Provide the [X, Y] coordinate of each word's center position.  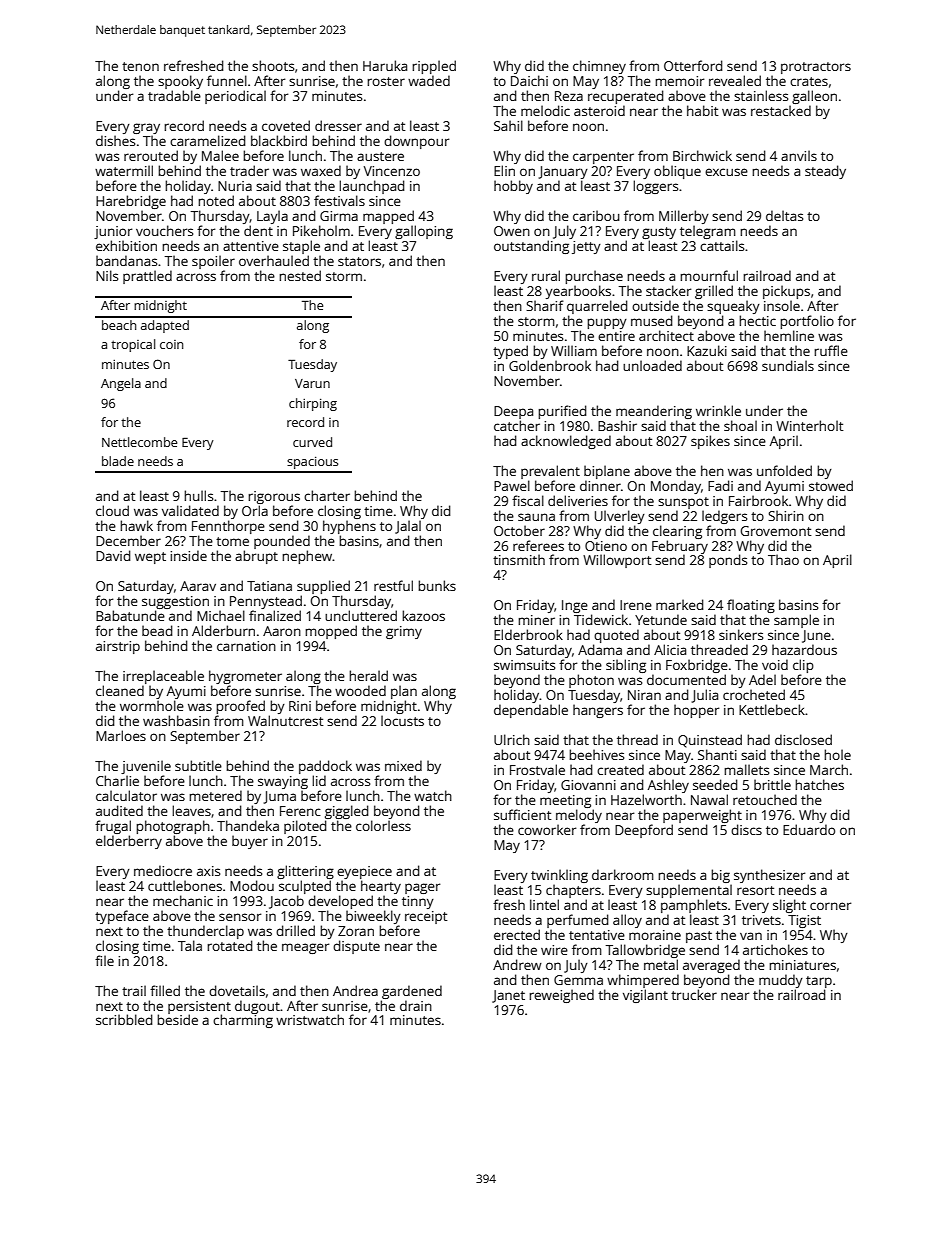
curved [312, 442]
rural [546, 275]
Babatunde [130, 615]
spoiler [213, 262]
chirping [313, 404]
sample [796, 621]
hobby [513, 187]
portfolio [807, 322]
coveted [286, 125]
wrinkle [718, 410]
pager [422, 888]
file [104, 960]
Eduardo [809, 829]
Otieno [606, 546]
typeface [122, 917]
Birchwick [702, 155]
